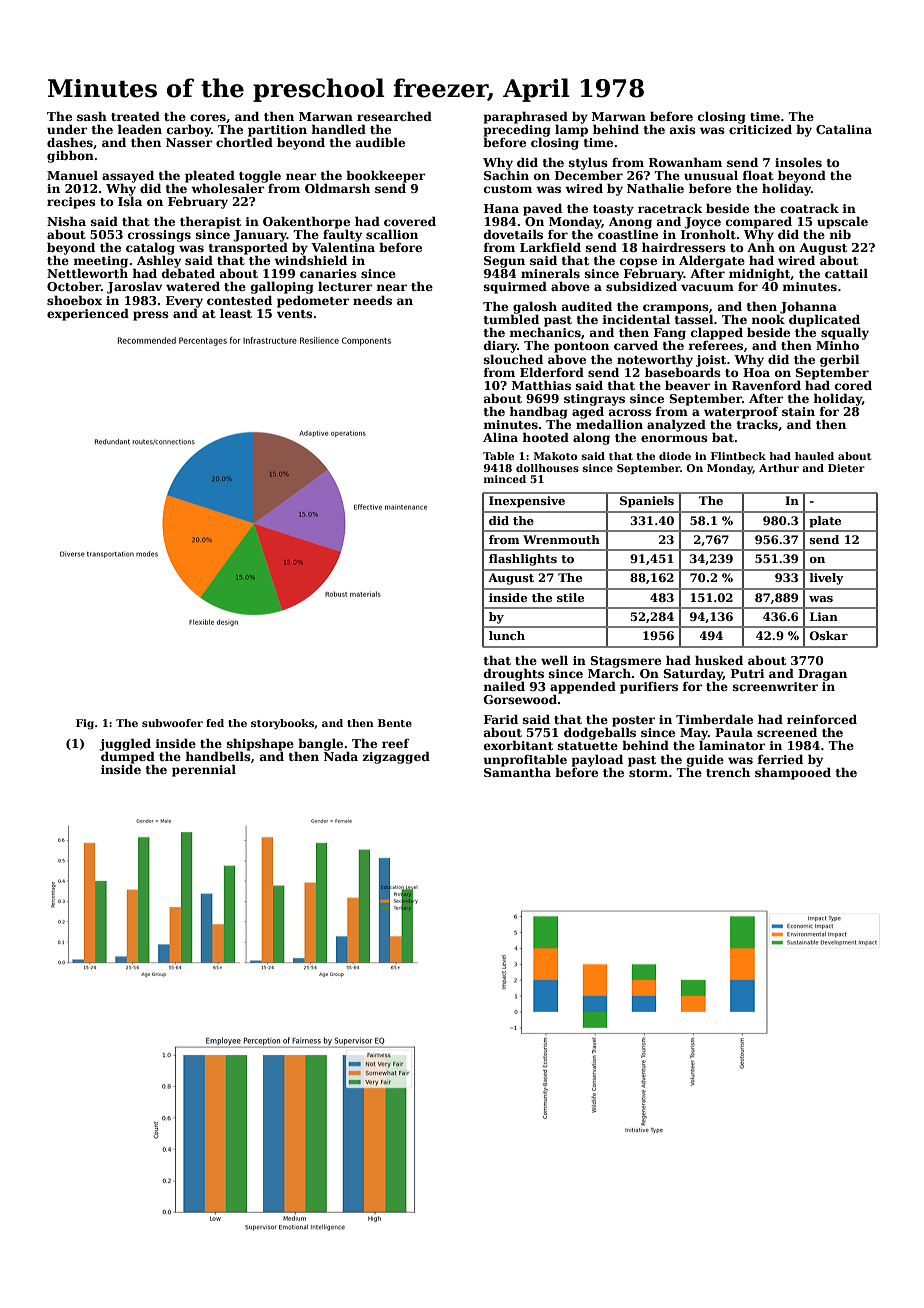  Describe the element at coordinates (282, 724) in the image. I see `storybooks` at that location.
